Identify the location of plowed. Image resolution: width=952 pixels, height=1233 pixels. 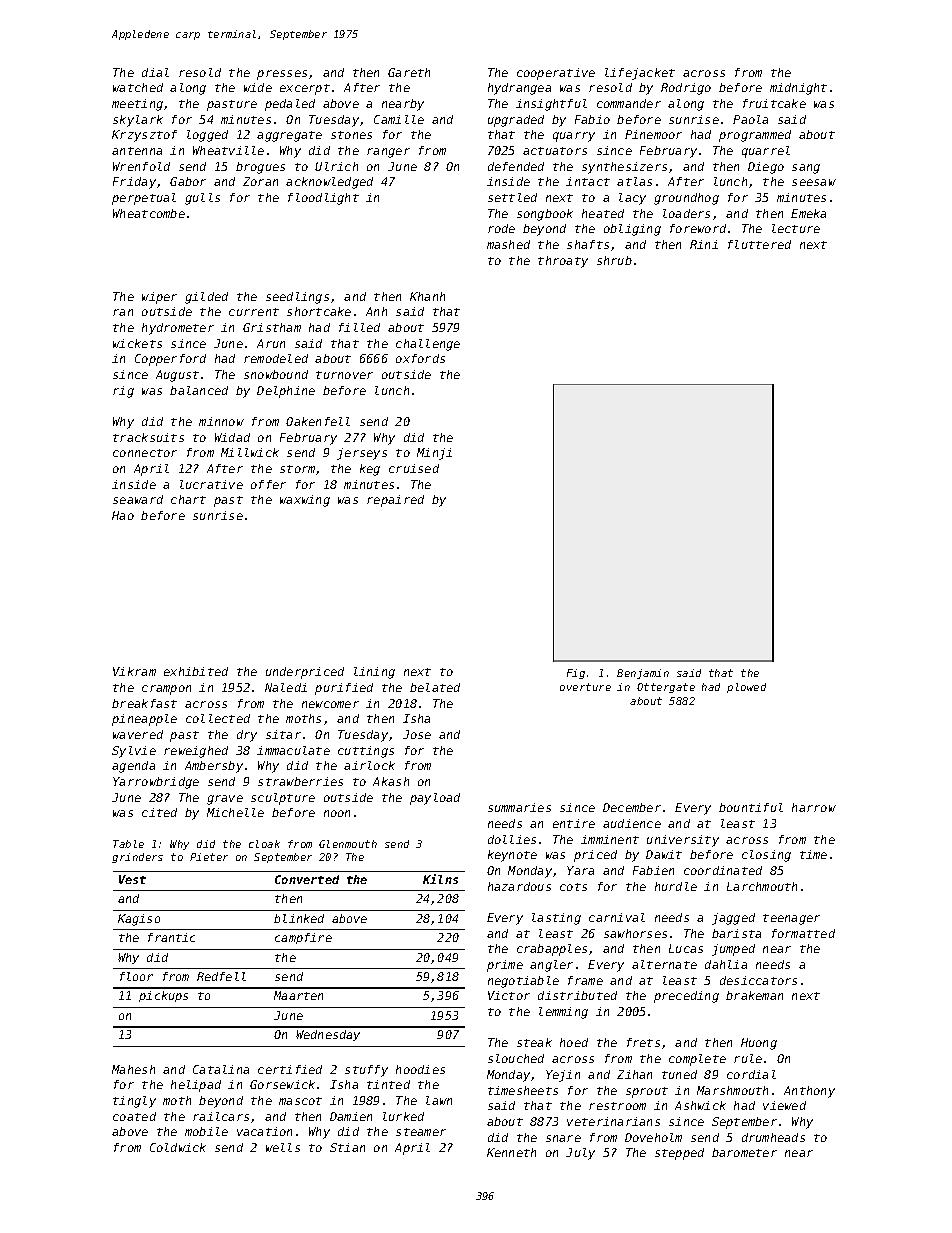
(746, 688).
